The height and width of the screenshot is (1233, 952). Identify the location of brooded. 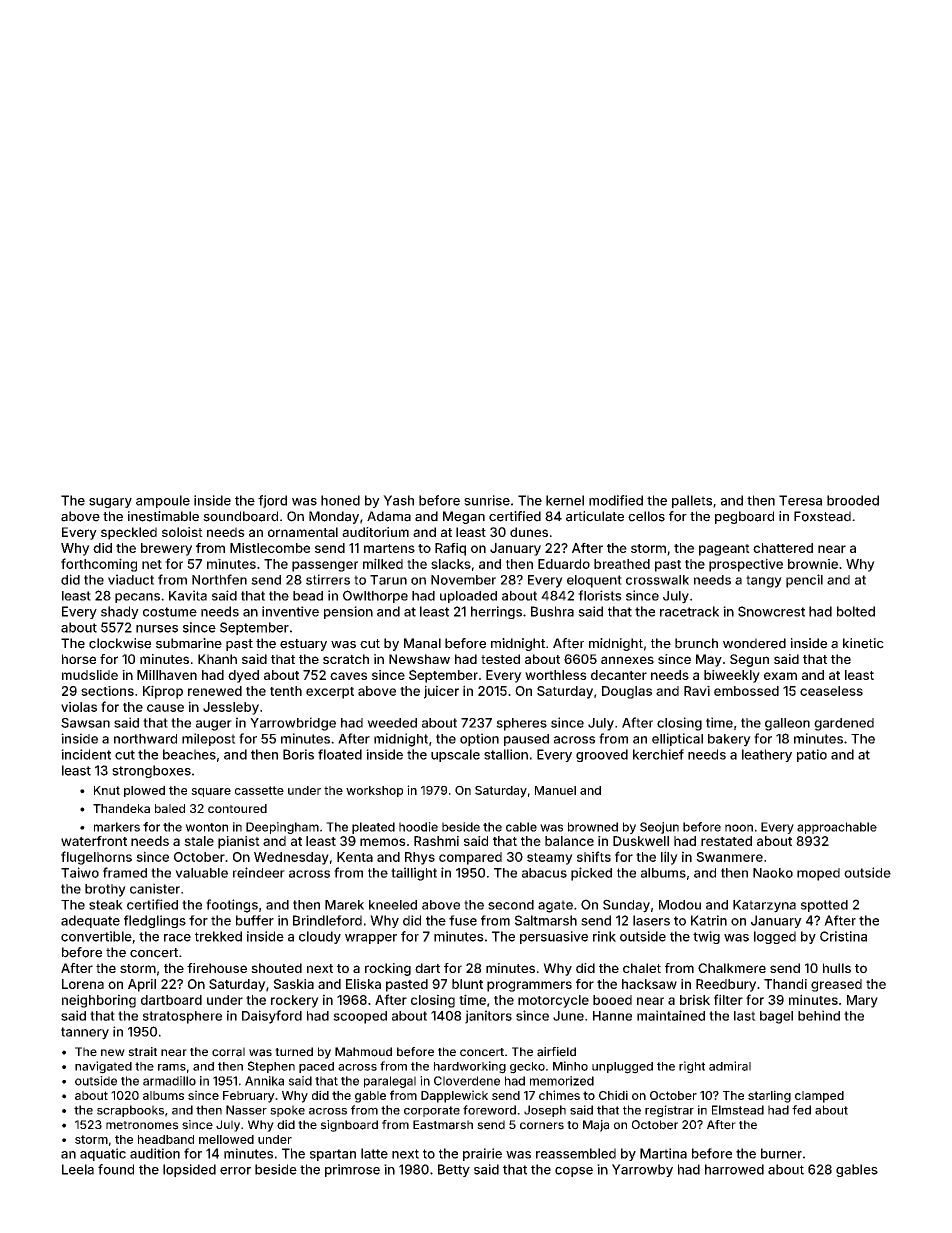
(853, 500).
